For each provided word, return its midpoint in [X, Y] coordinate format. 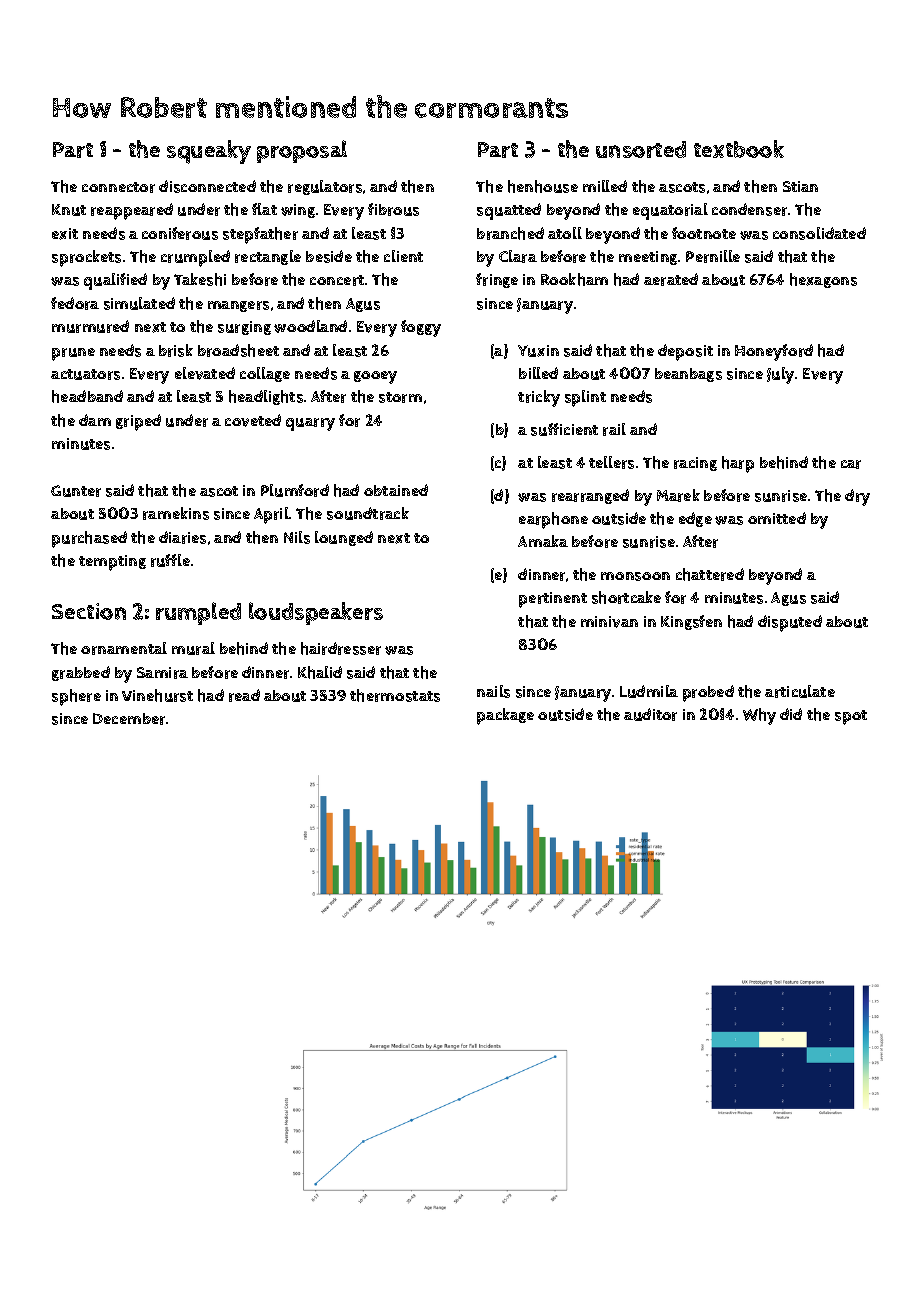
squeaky [209, 152]
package [505, 716]
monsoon [635, 576]
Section [89, 611]
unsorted [641, 149]
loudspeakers [316, 613]
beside [329, 256]
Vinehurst [157, 695]
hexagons [823, 280]
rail [614, 429]
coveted [253, 420]
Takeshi [200, 279]
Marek [678, 495]
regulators [325, 187]
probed [708, 693]
